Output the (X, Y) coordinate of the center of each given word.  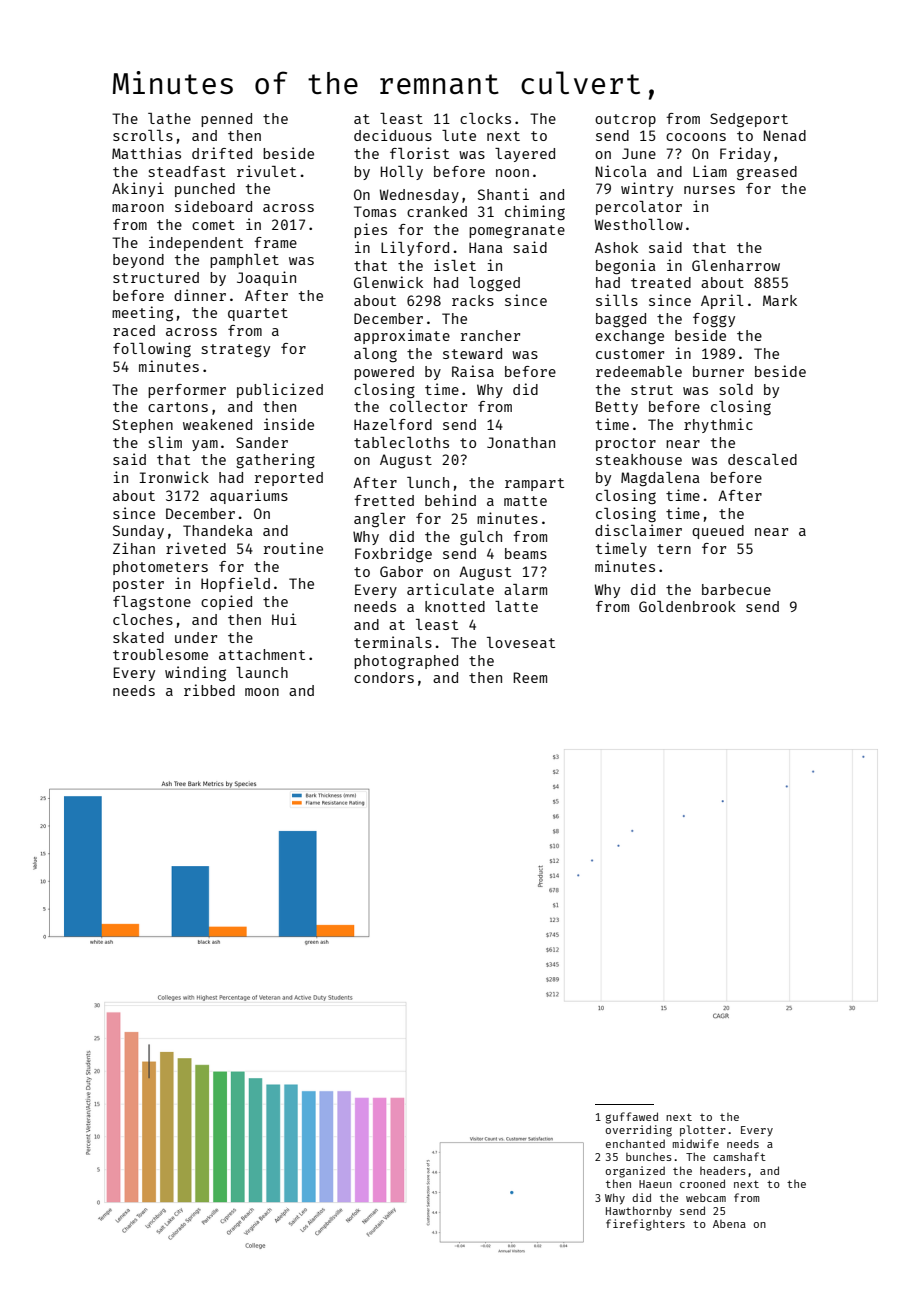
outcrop (625, 120)
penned (226, 120)
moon (262, 692)
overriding (638, 1131)
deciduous (393, 135)
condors (384, 677)
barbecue (736, 589)
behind (450, 500)
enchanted (635, 1143)
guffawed (632, 1118)
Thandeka (218, 530)
